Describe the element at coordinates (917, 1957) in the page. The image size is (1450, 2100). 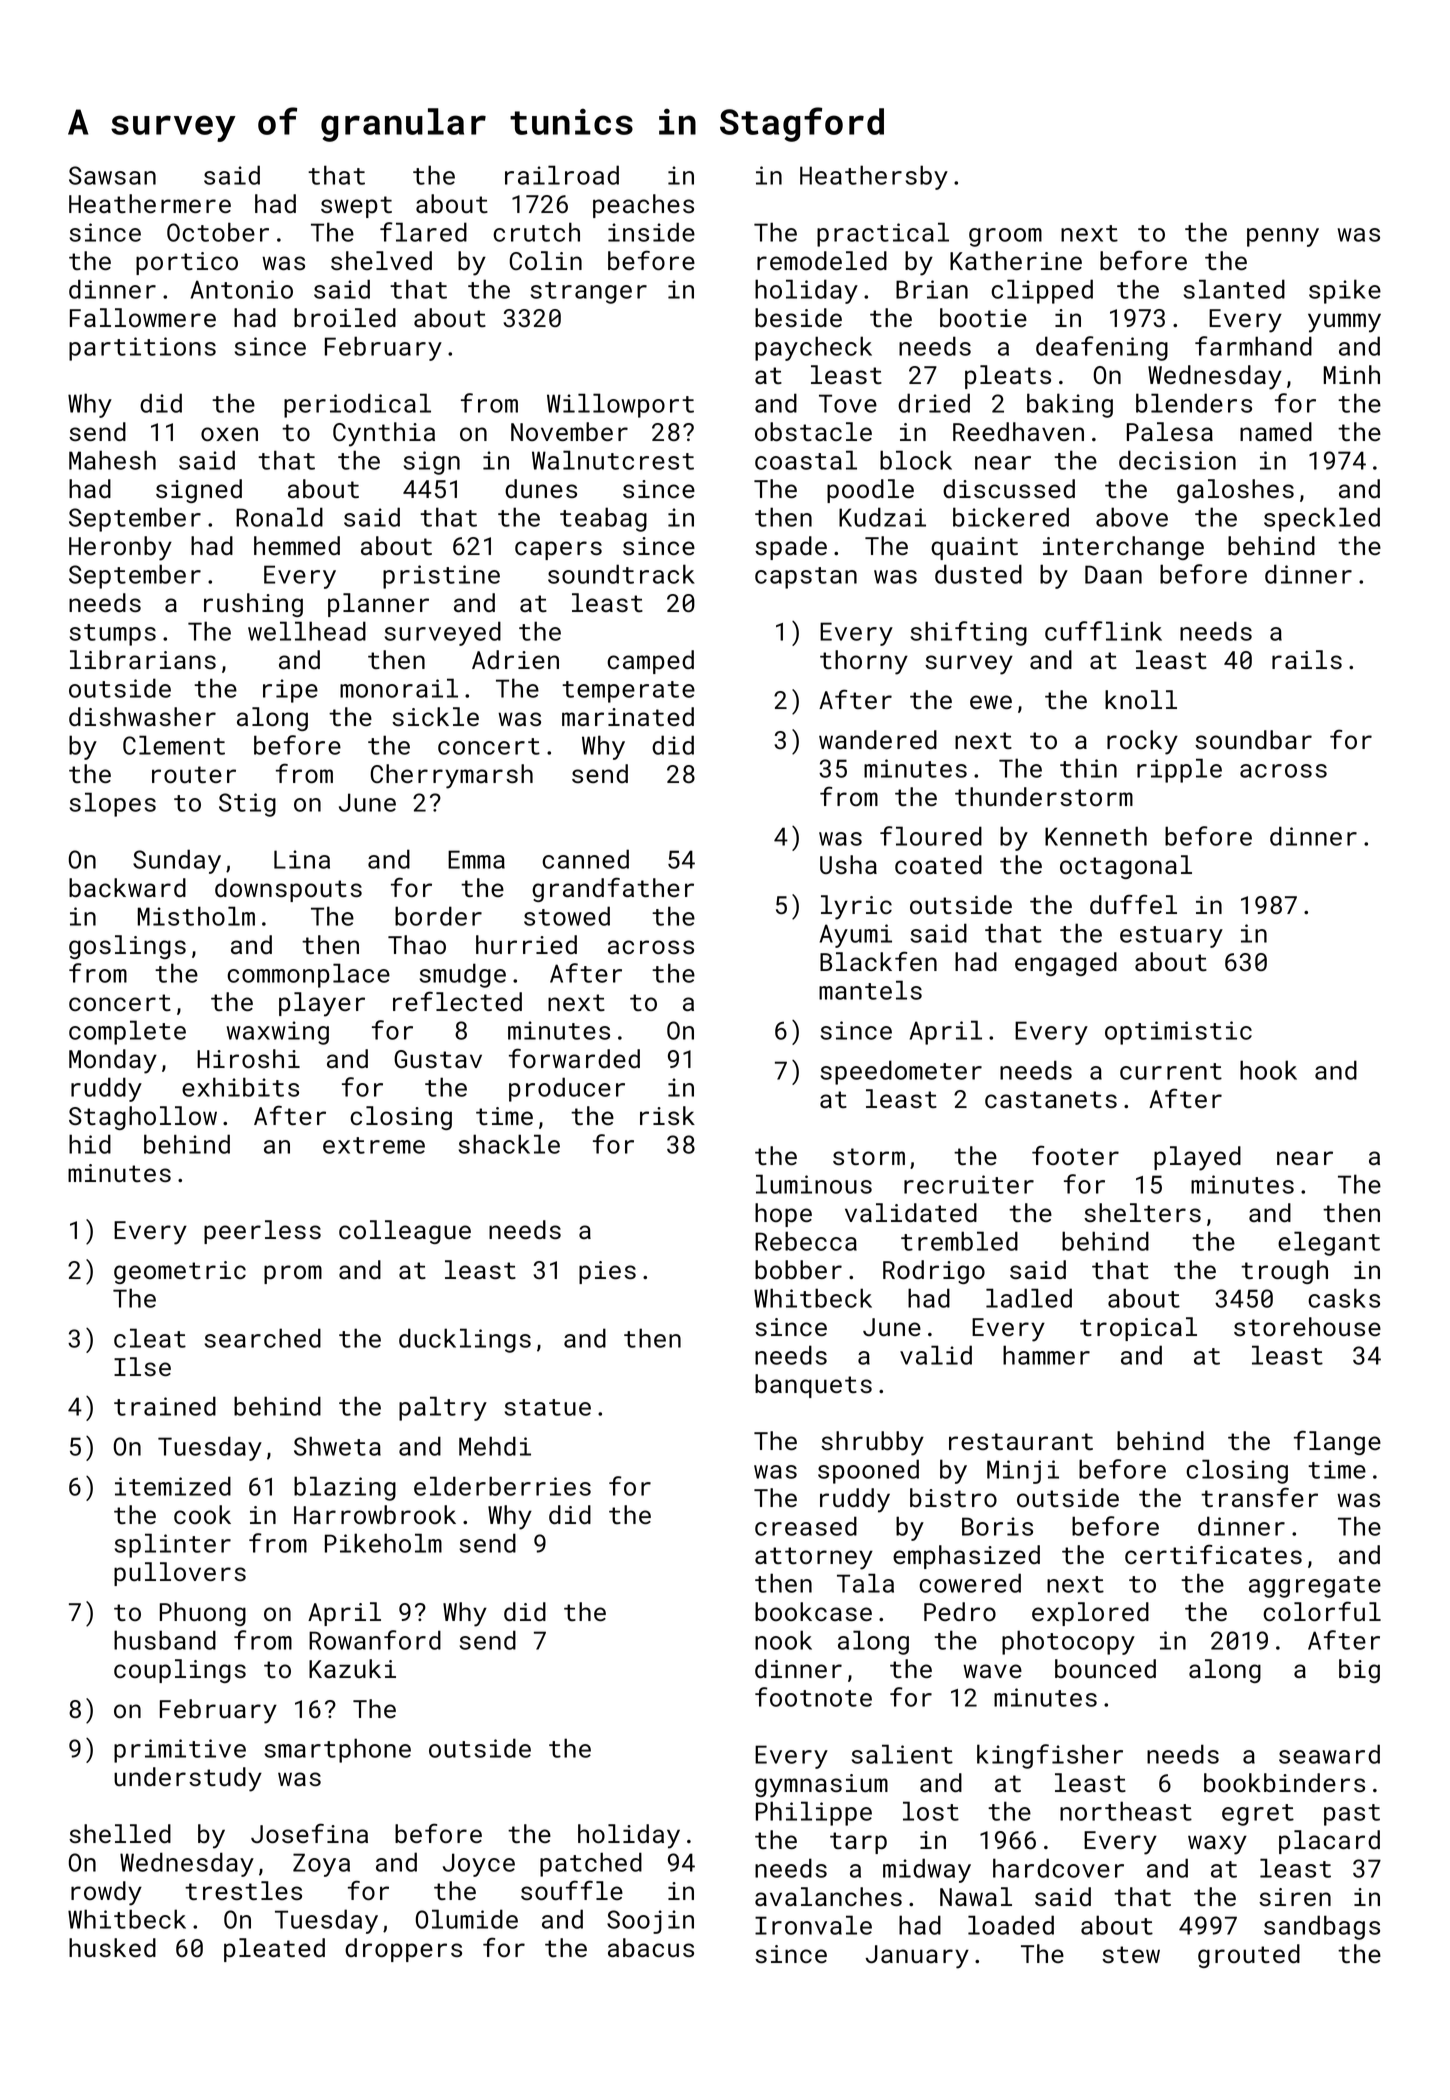
I see `January` at that location.
